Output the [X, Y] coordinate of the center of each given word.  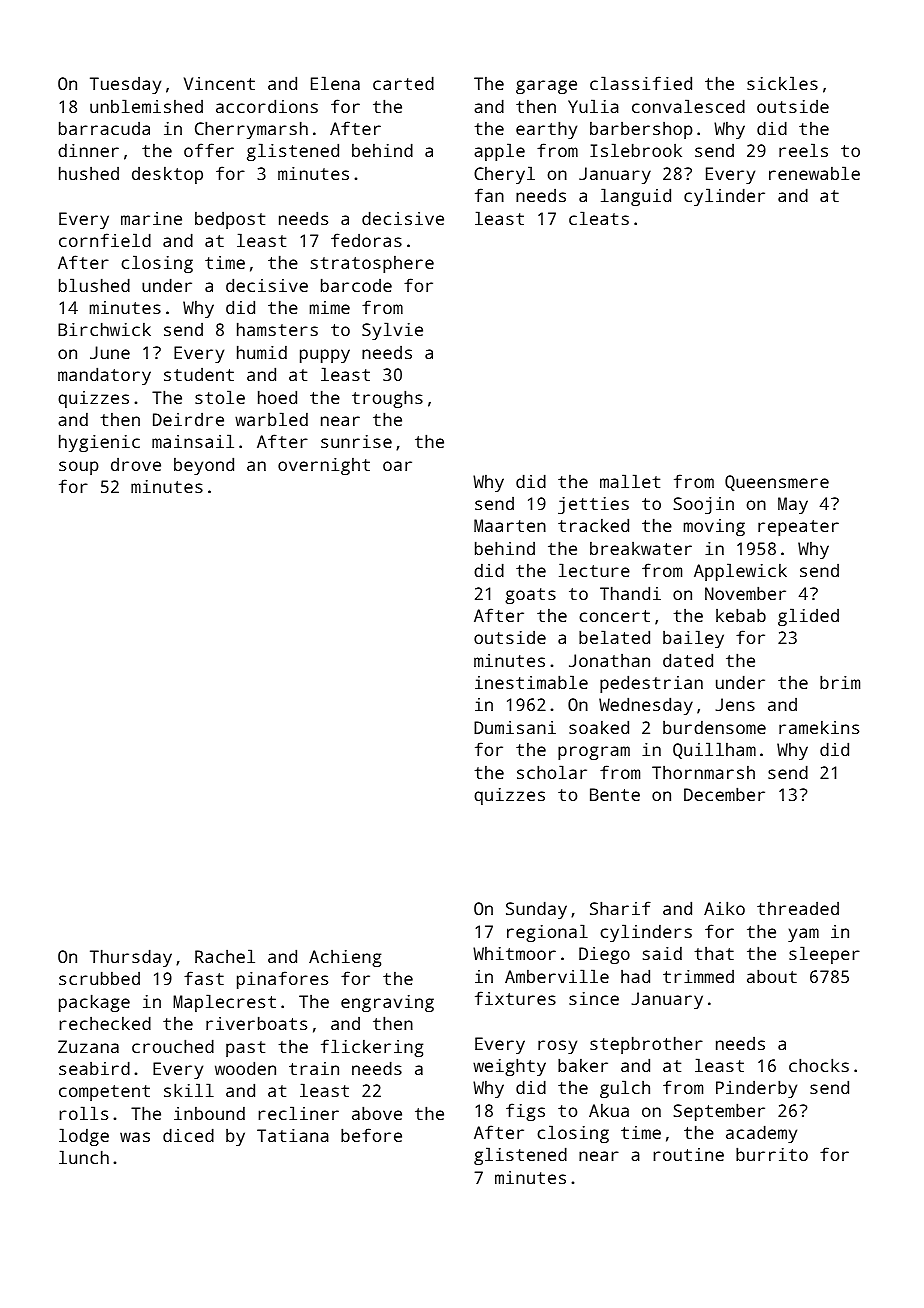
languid [636, 197]
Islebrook [636, 150]
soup [79, 468]
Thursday [131, 958]
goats [530, 596]
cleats [599, 218]
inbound [209, 1113]
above [377, 1113]
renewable [814, 173]
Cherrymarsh [251, 130]
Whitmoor [514, 953]
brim [840, 682]
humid [262, 352]
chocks [819, 1065]
